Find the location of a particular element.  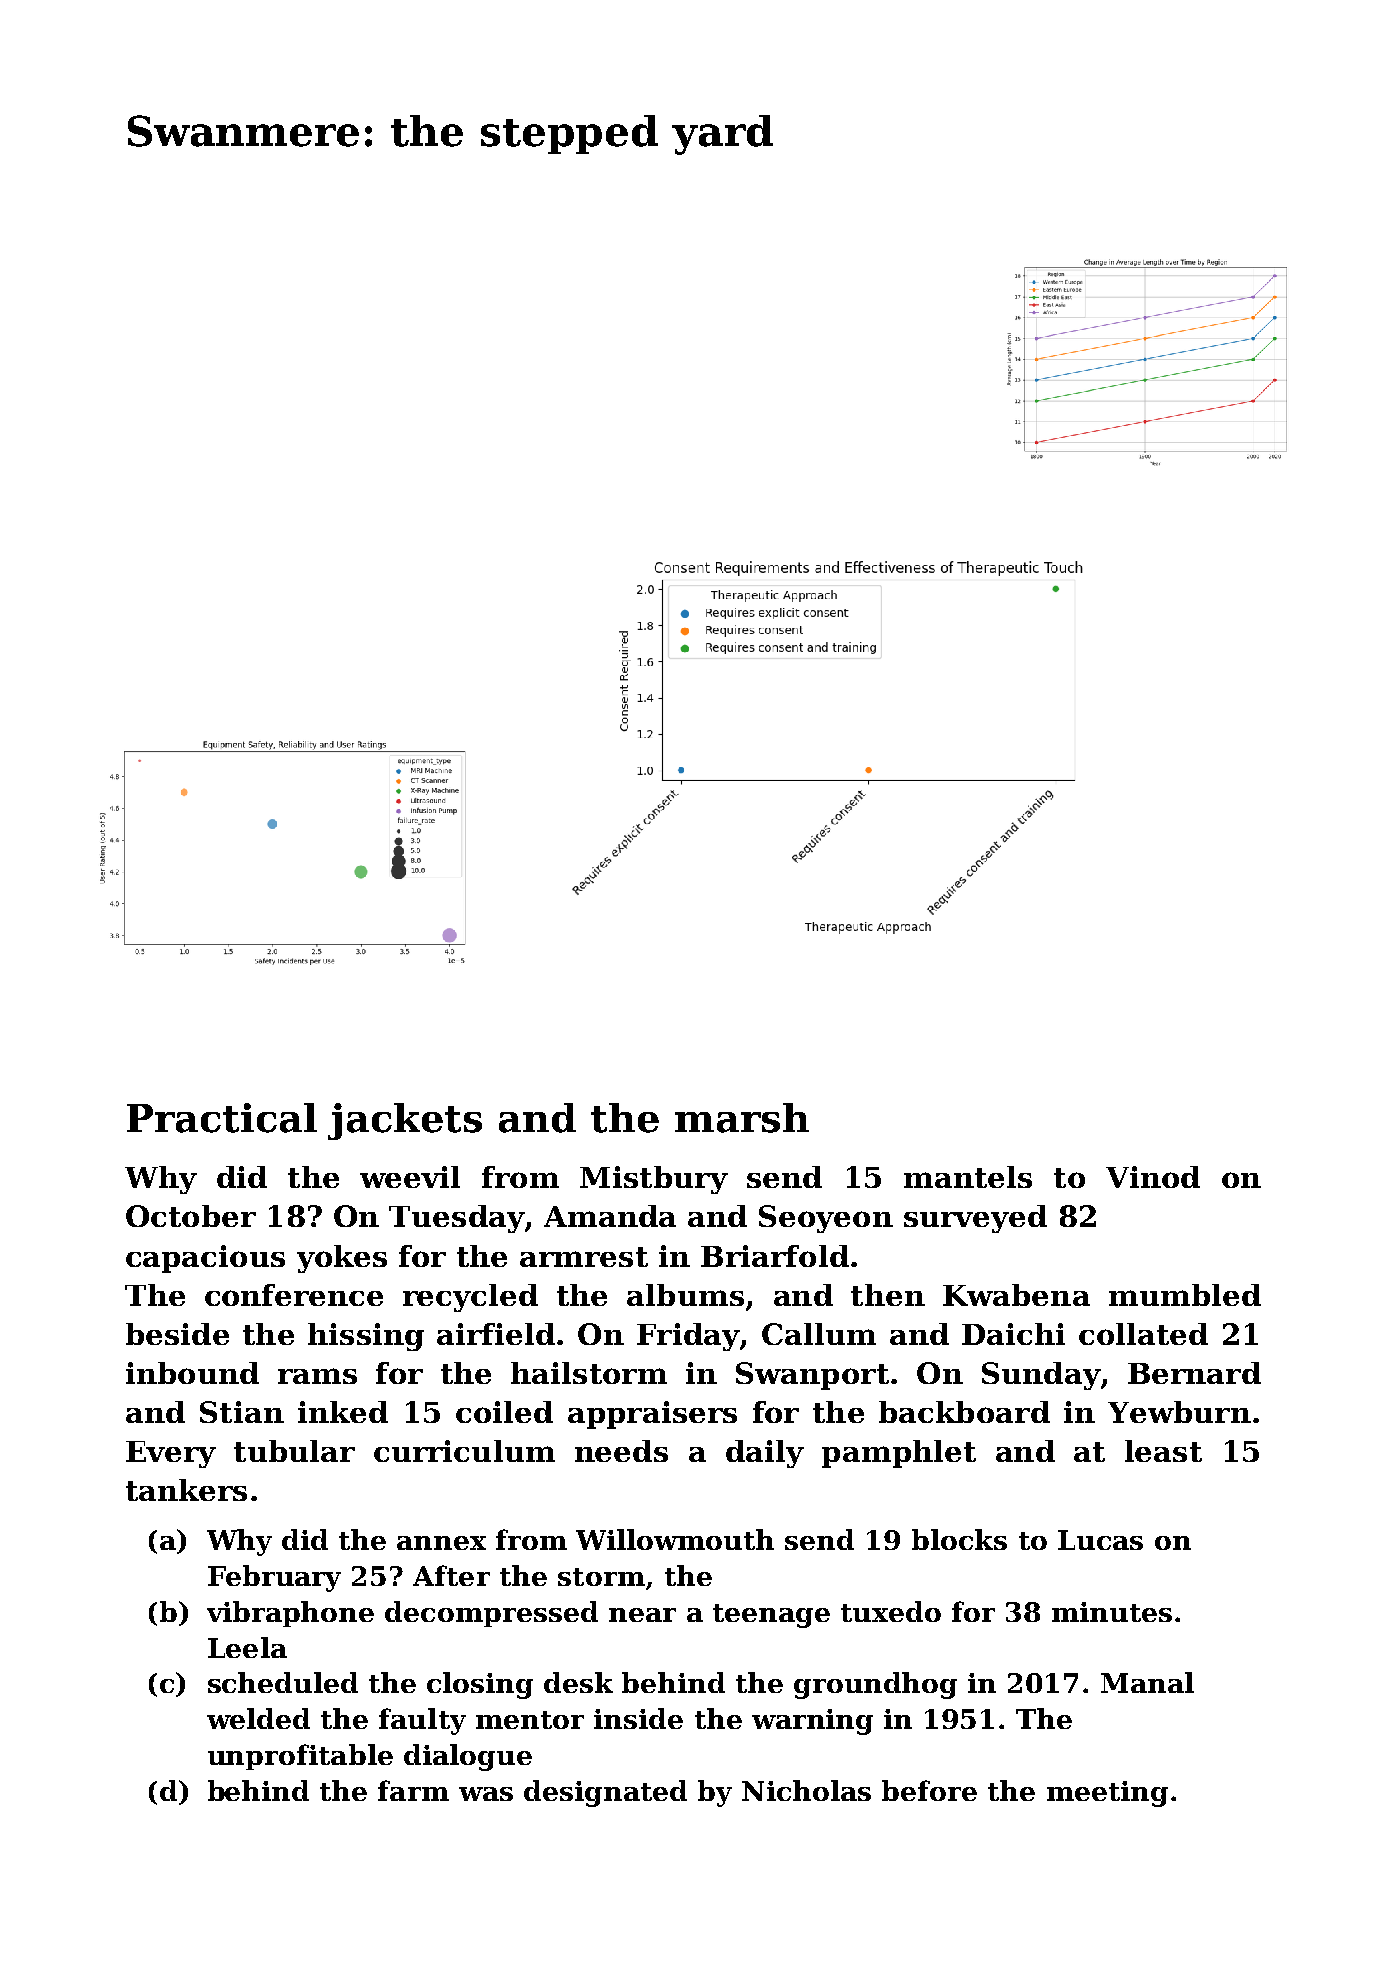

Briarfold is located at coordinates (775, 1256).
